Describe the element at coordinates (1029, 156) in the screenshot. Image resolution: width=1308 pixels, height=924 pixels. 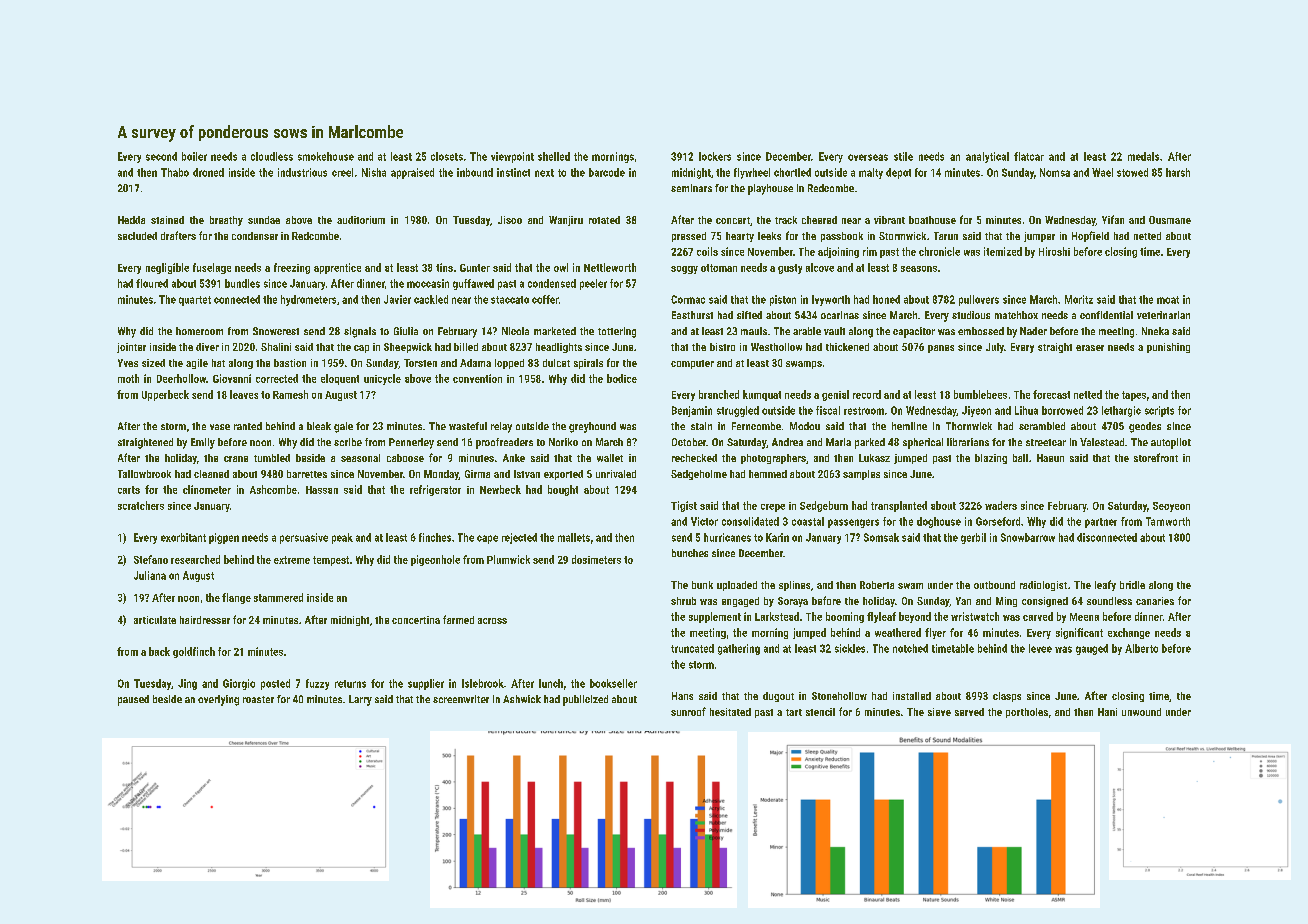
I see `flatcar` at that location.
